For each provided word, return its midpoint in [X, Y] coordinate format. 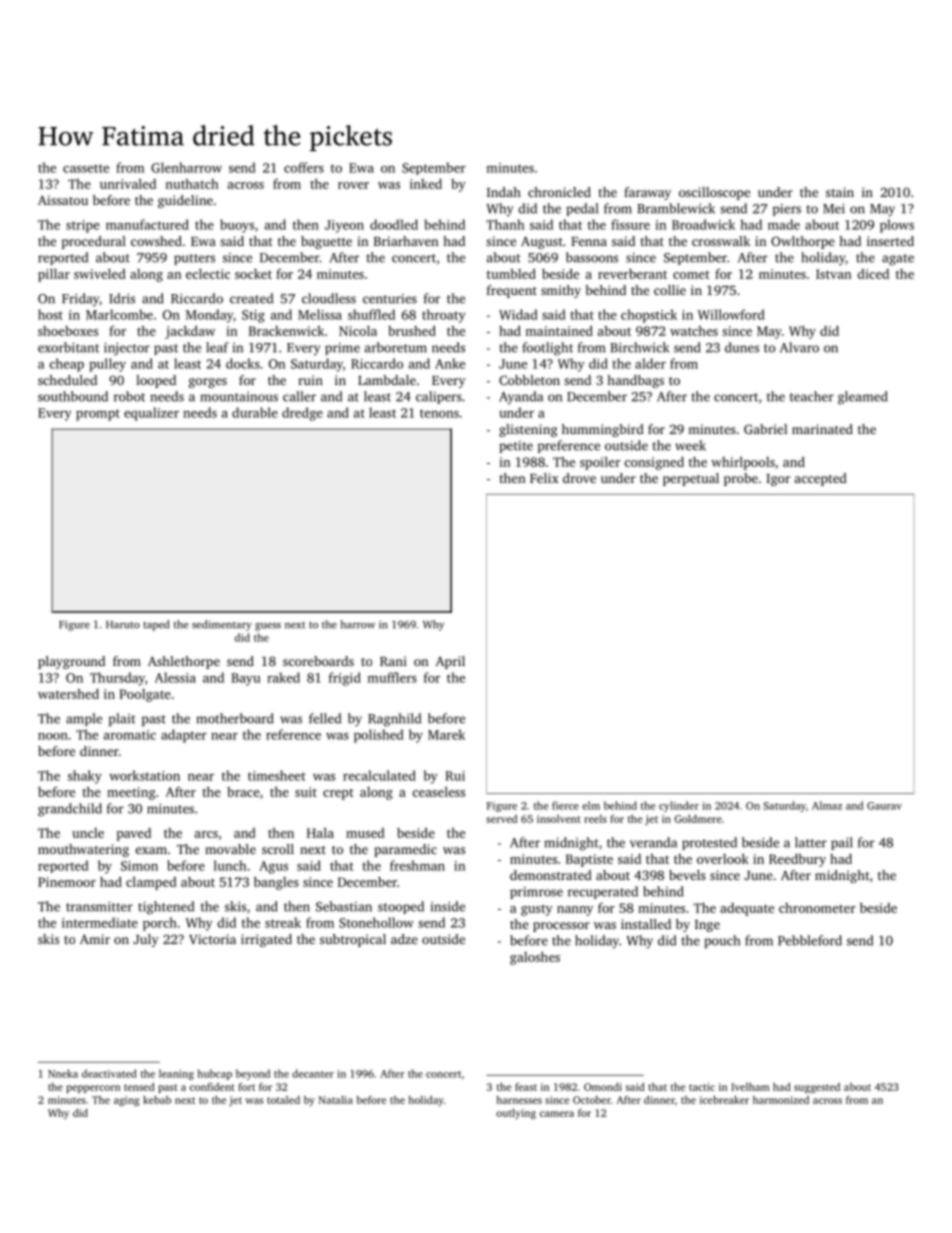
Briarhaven [406, 241]
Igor [778, 480]
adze [404, 939]
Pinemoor [67, 882]
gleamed [863, 398]
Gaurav [884, 806]
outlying [516, 1114]
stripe [83, 226]
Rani [393, 661]
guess [268, 627]
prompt [98, 415]
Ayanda [521, 398]
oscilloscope [714, 193]
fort [246, 1087]
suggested [817, 1088]
